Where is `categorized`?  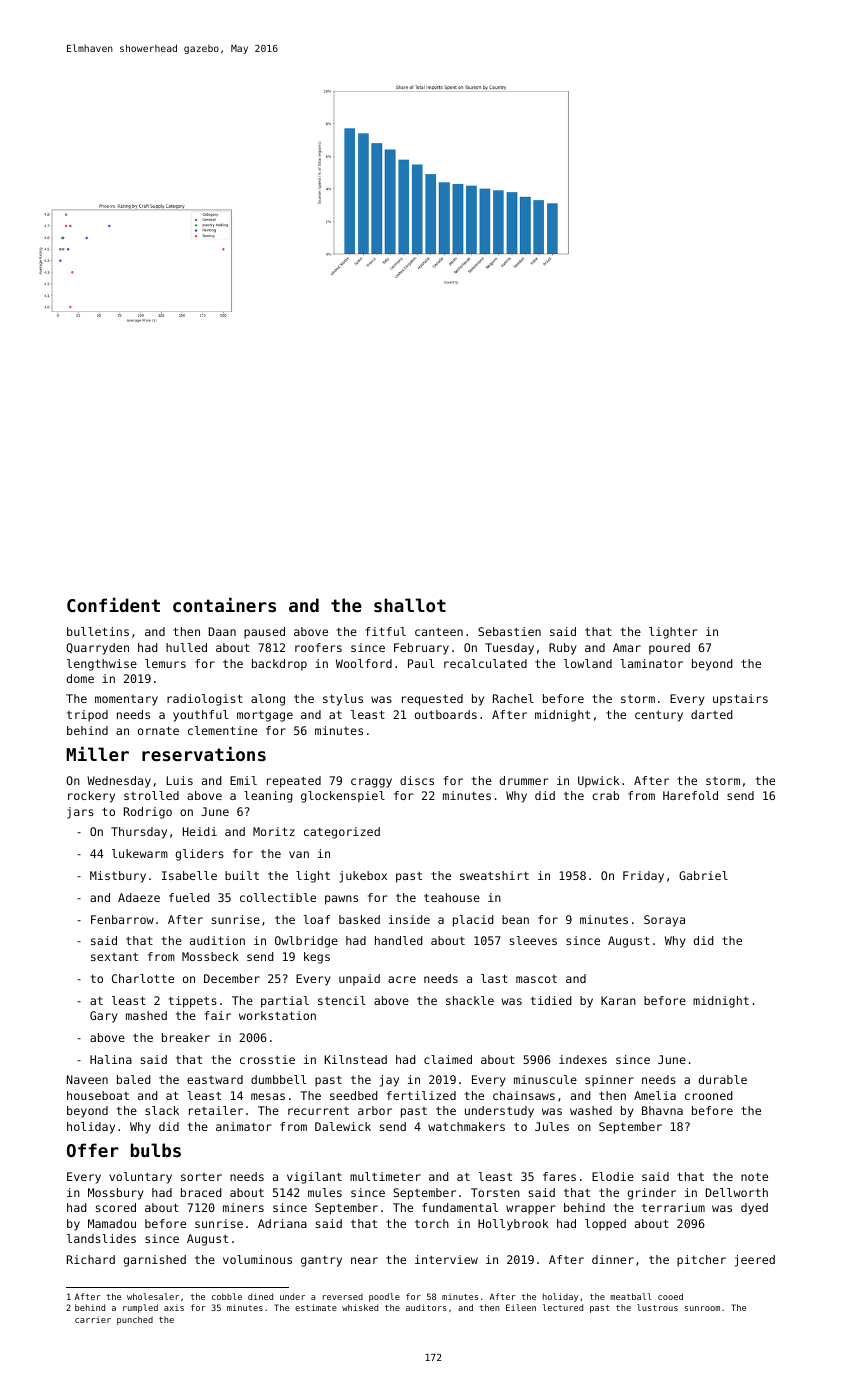 categorized is located at coordinates (342, 833).
